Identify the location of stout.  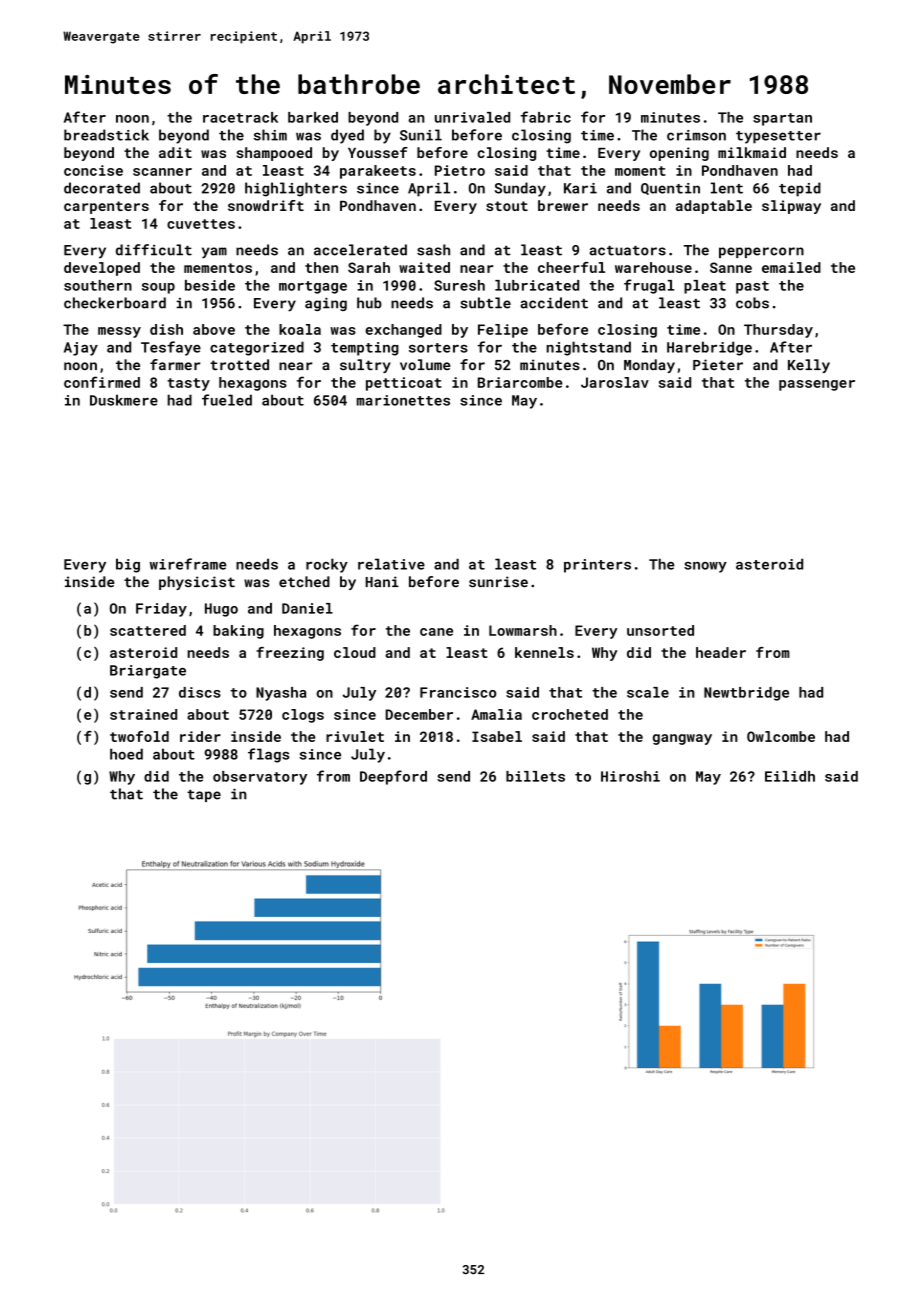
(507, 206).
